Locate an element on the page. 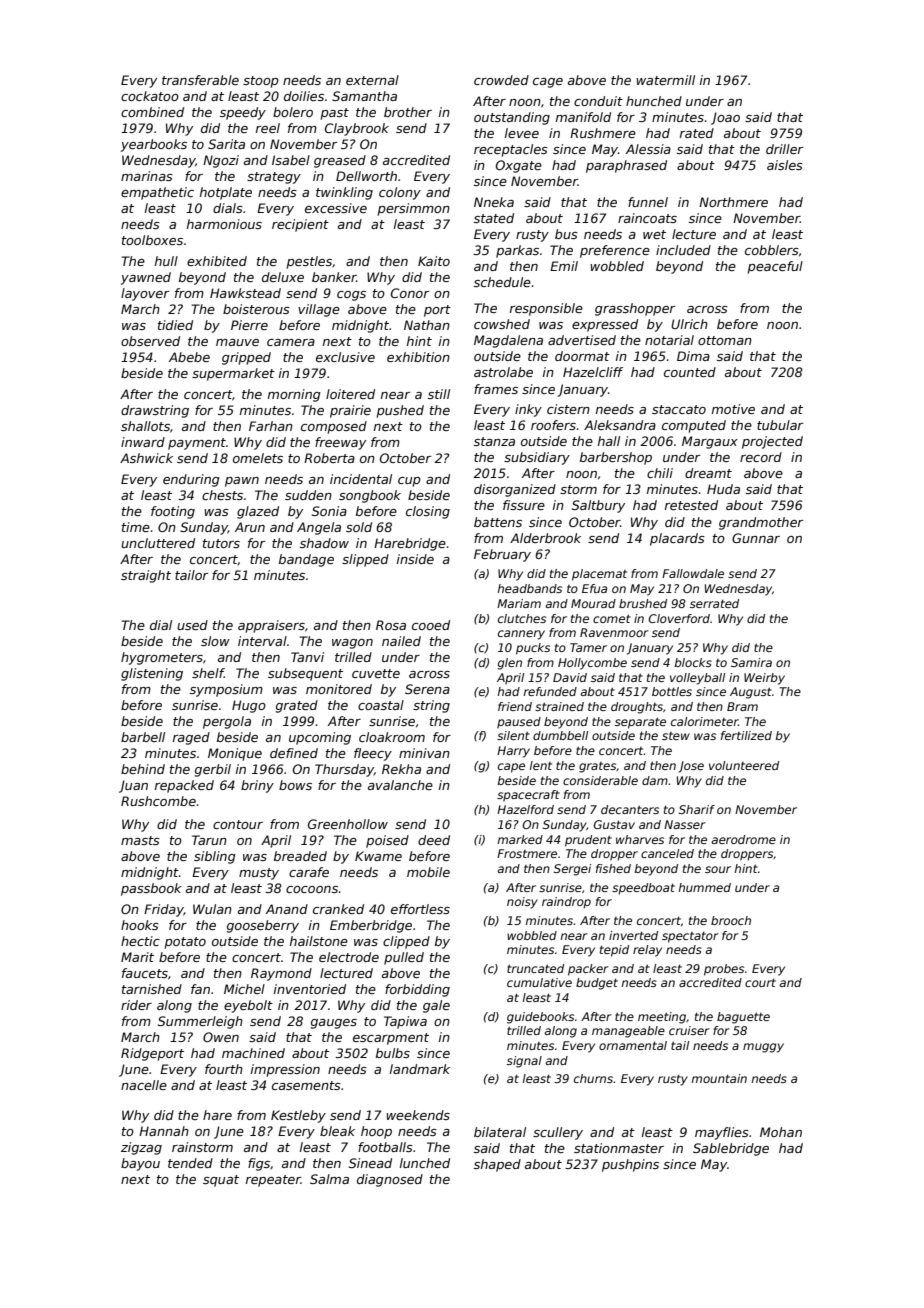 The width and height of the image is (924, 1308). Aleksandra is located at coordinates (620, 425).
